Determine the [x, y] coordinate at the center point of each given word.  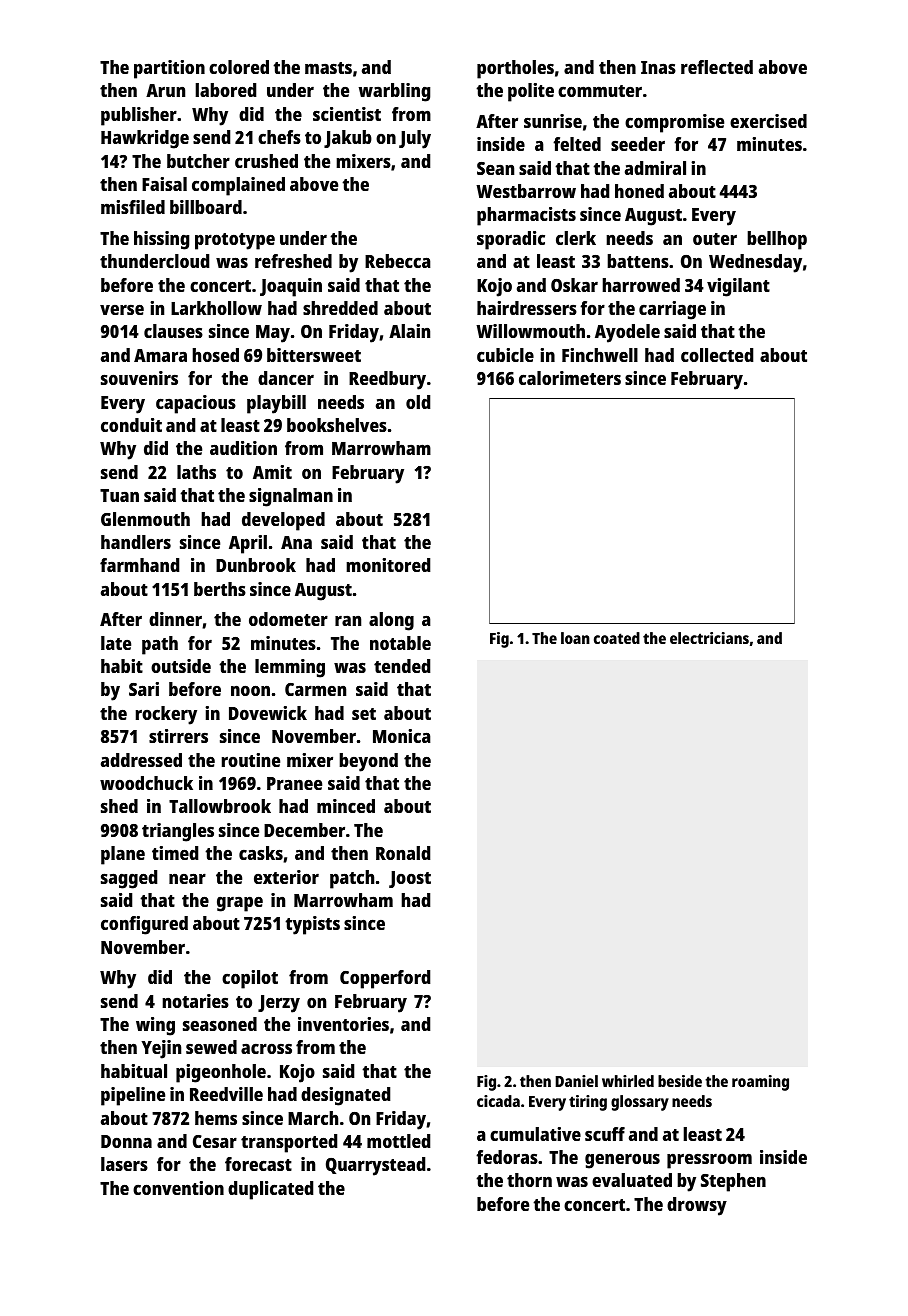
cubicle [505, 355]
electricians [709, 638]
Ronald [403, 853]
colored [239, 67]
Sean [495, 168]
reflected [717, 67]
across [266, 1048]
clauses [173, 331]
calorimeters [570, 378]
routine [251, 760]
